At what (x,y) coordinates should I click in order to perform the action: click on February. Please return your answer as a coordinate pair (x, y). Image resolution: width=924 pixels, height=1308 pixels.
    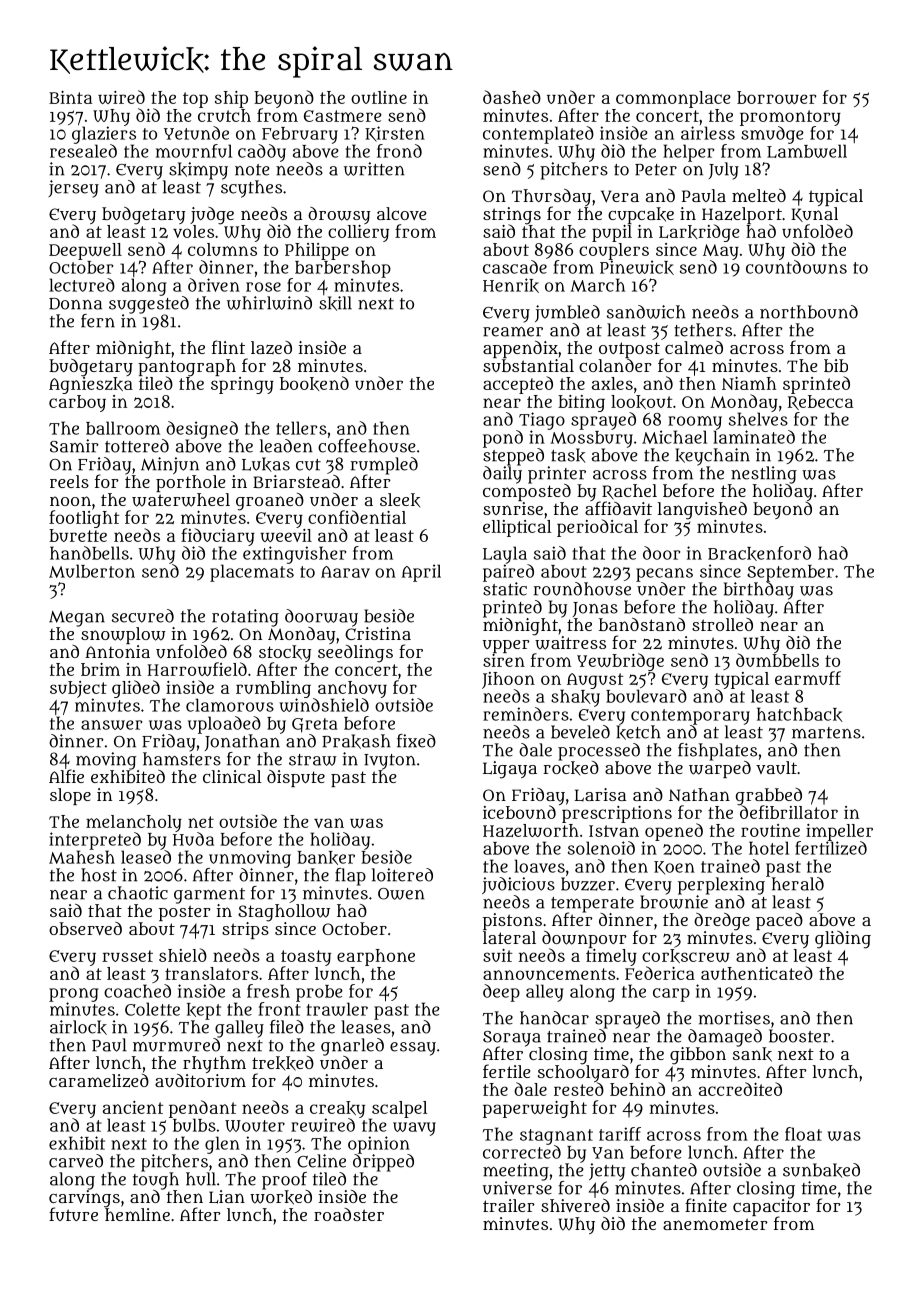
    Looking at the image, I should click on (300, 135).
